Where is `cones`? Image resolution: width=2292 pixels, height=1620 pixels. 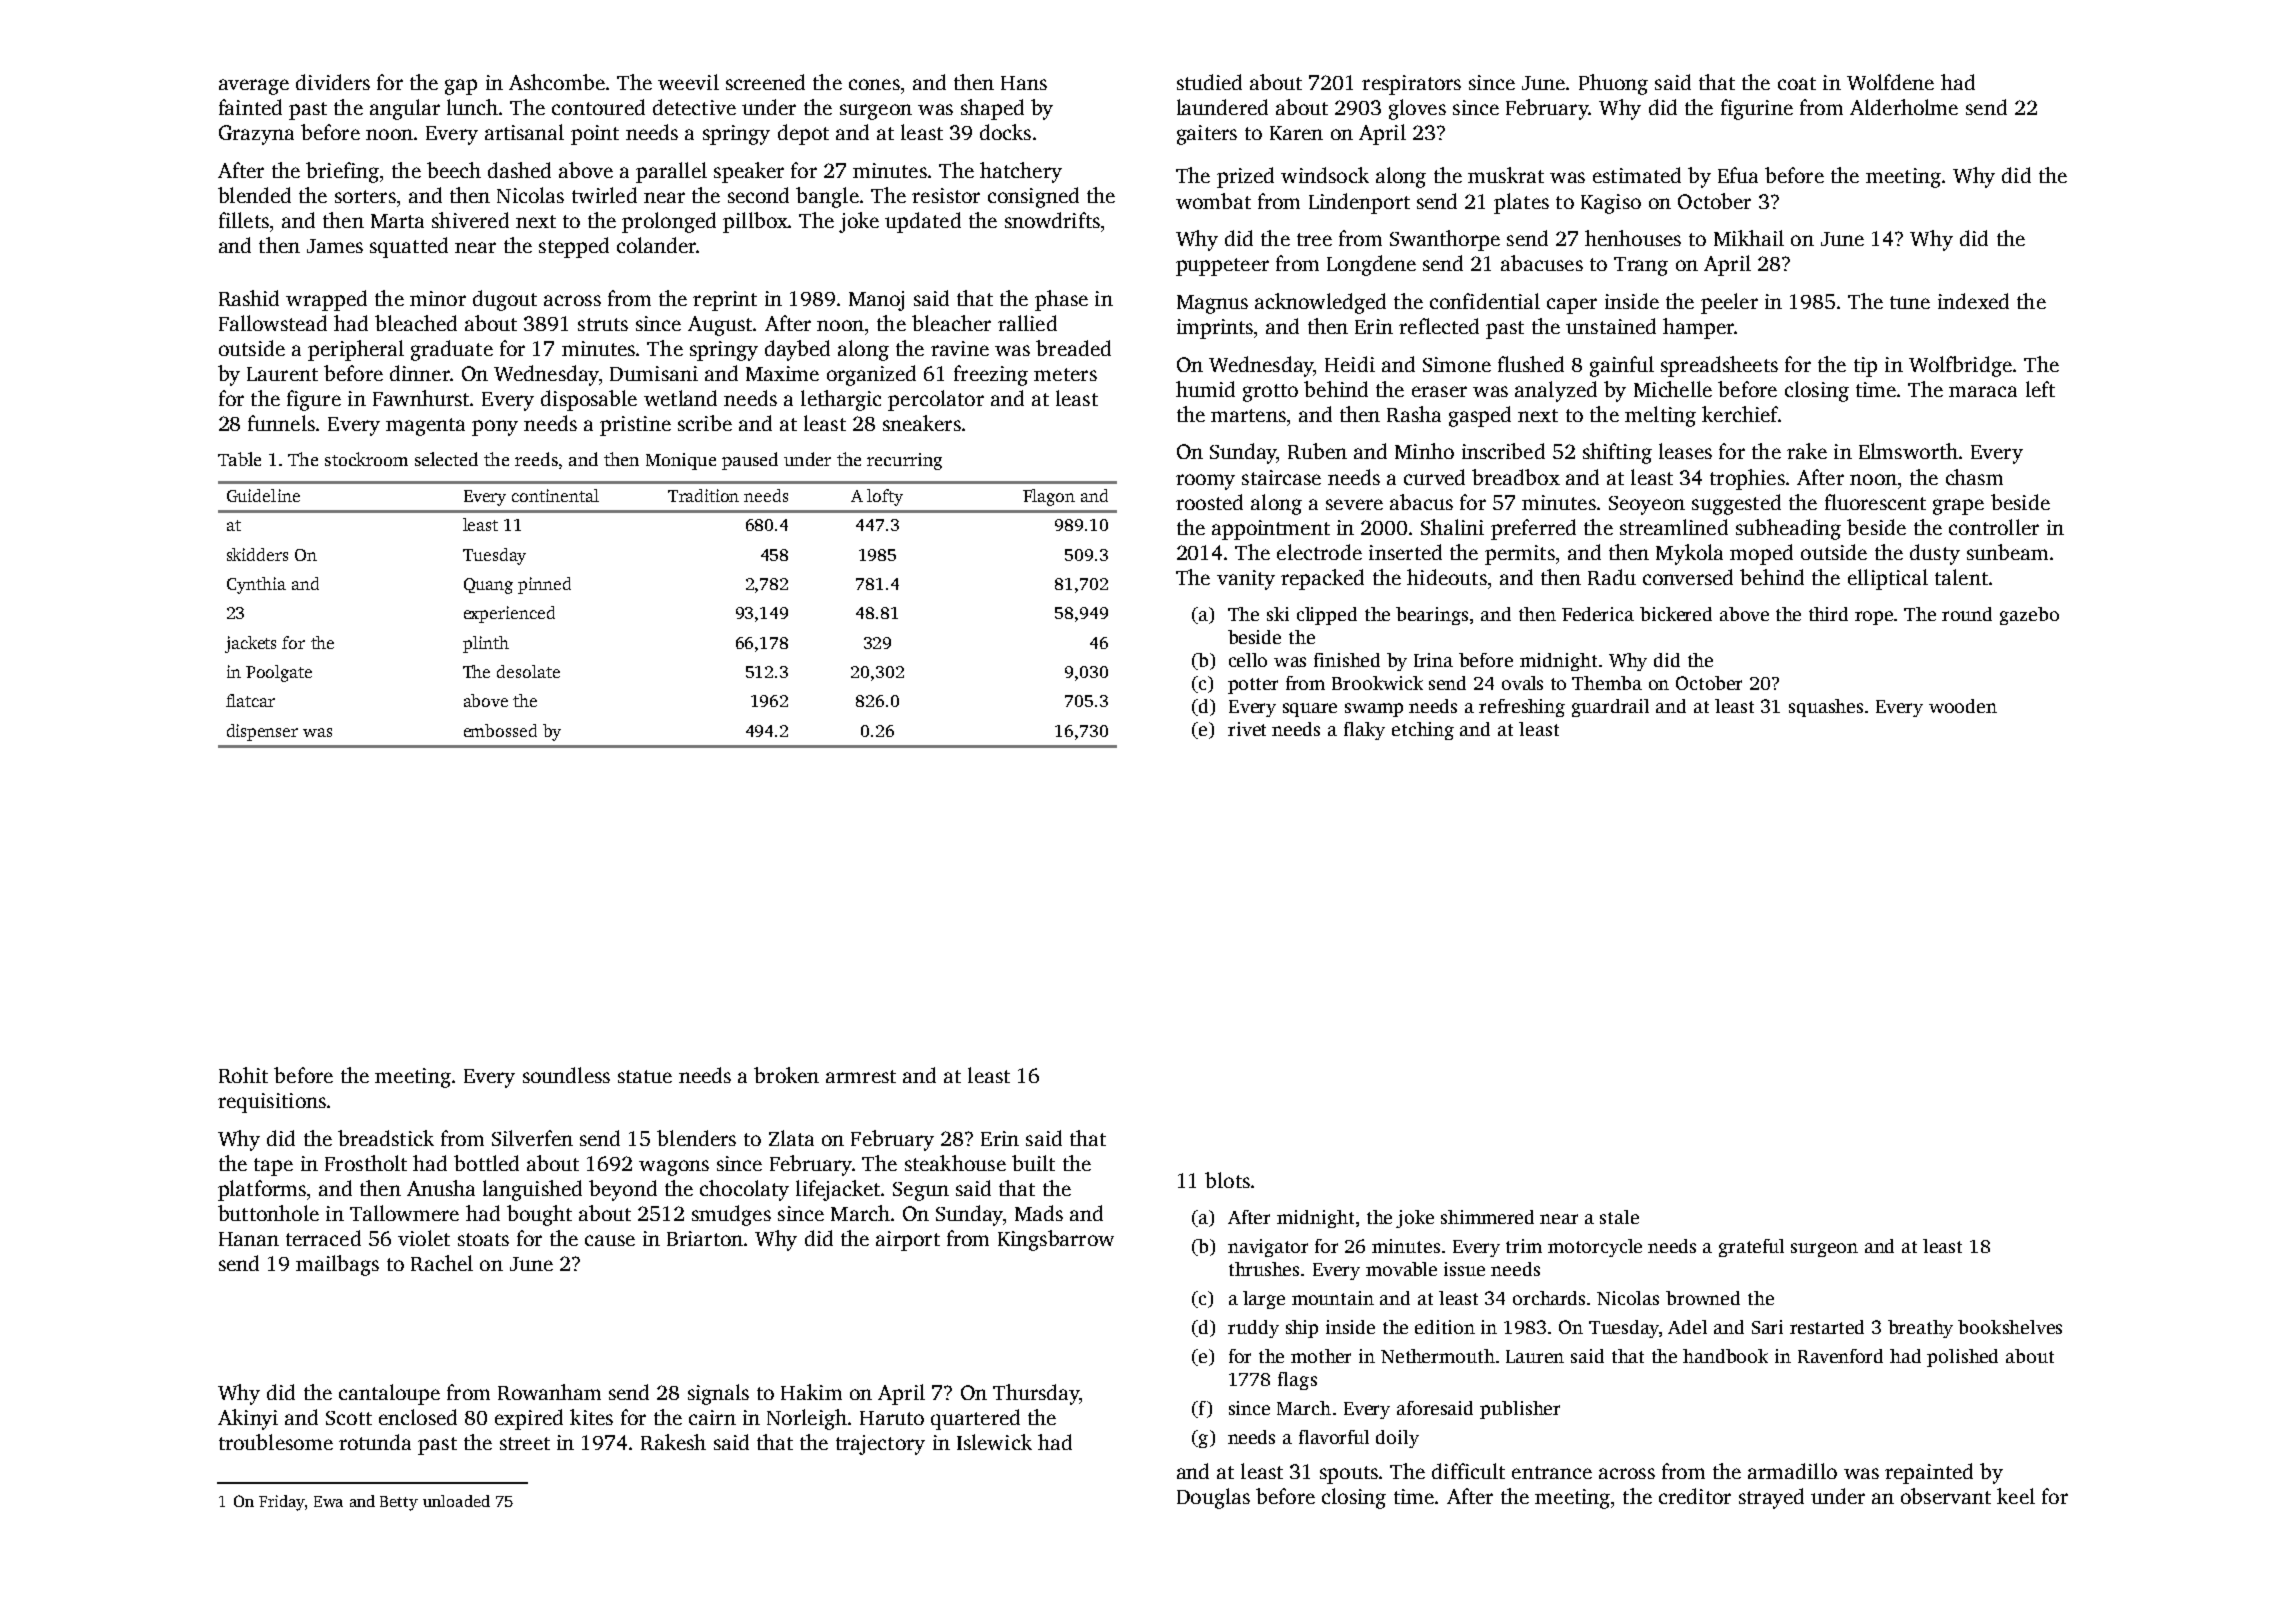
cones is located at coordinates (874, 84).
